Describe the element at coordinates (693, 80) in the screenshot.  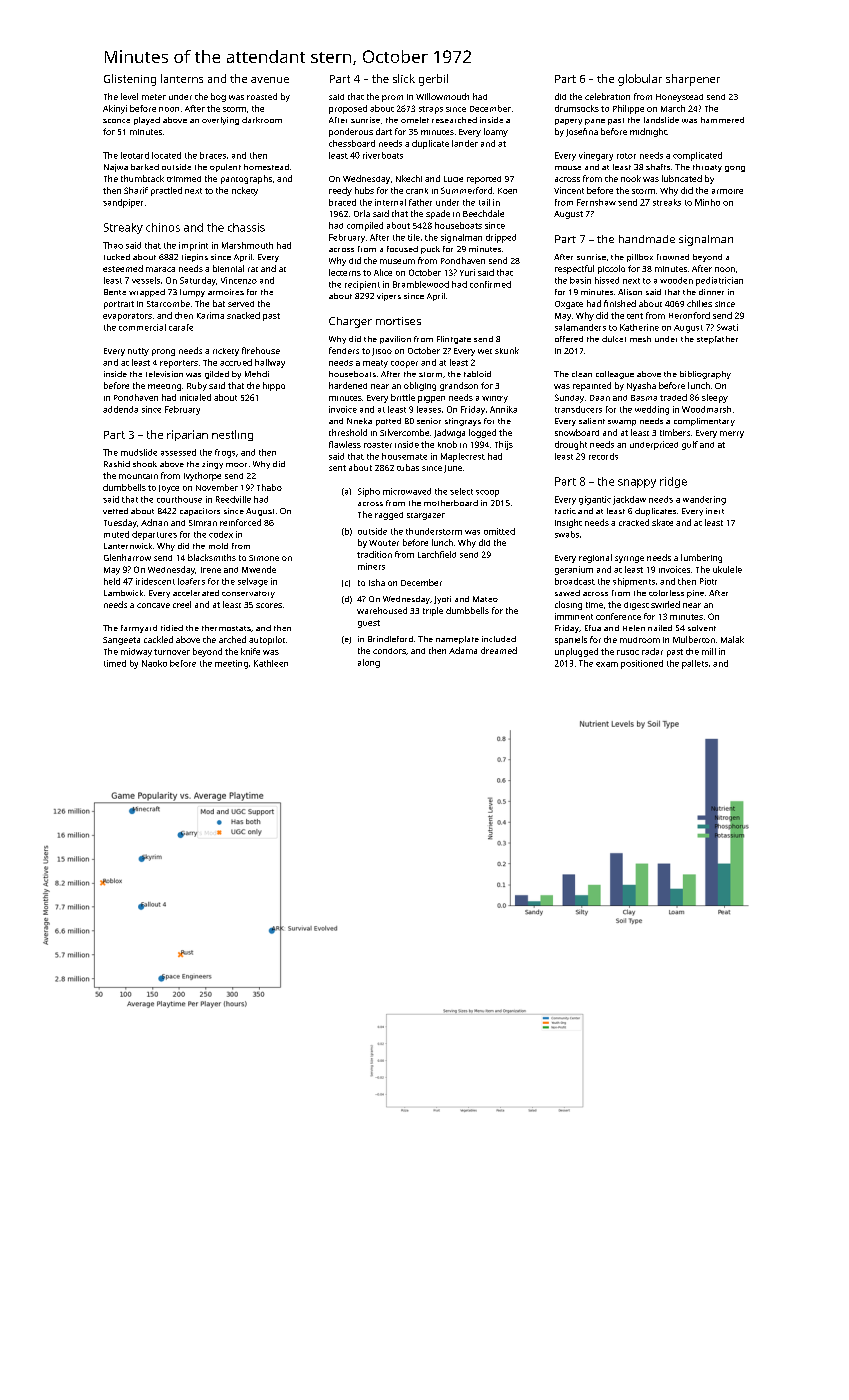
I see `sharpener` at that location.
